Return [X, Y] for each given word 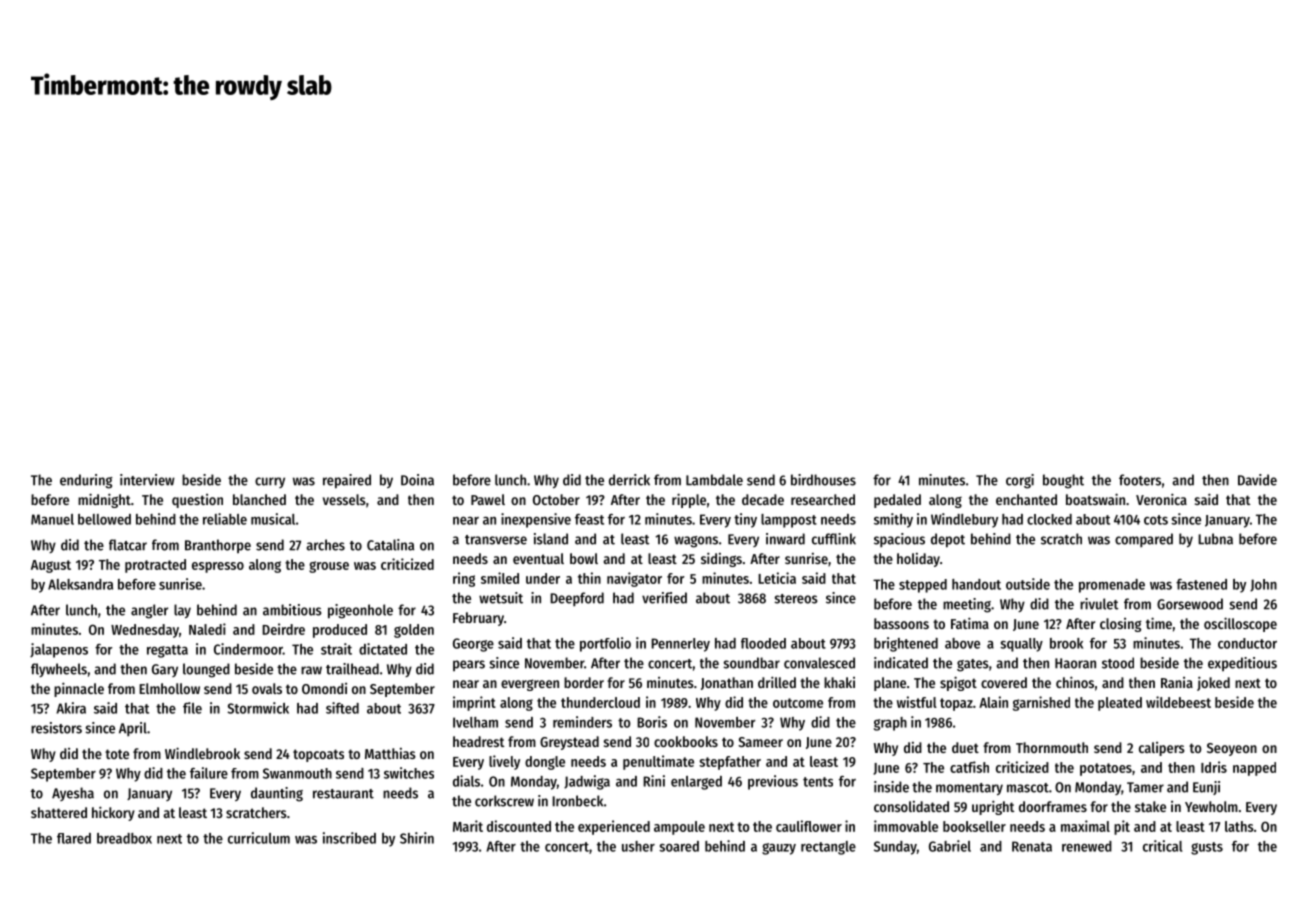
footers [1140, 480]
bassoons [901, 623]
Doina [417, 480]
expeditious [1242, 664]
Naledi [207, 629]
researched [823, 499]
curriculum [259, 838]
